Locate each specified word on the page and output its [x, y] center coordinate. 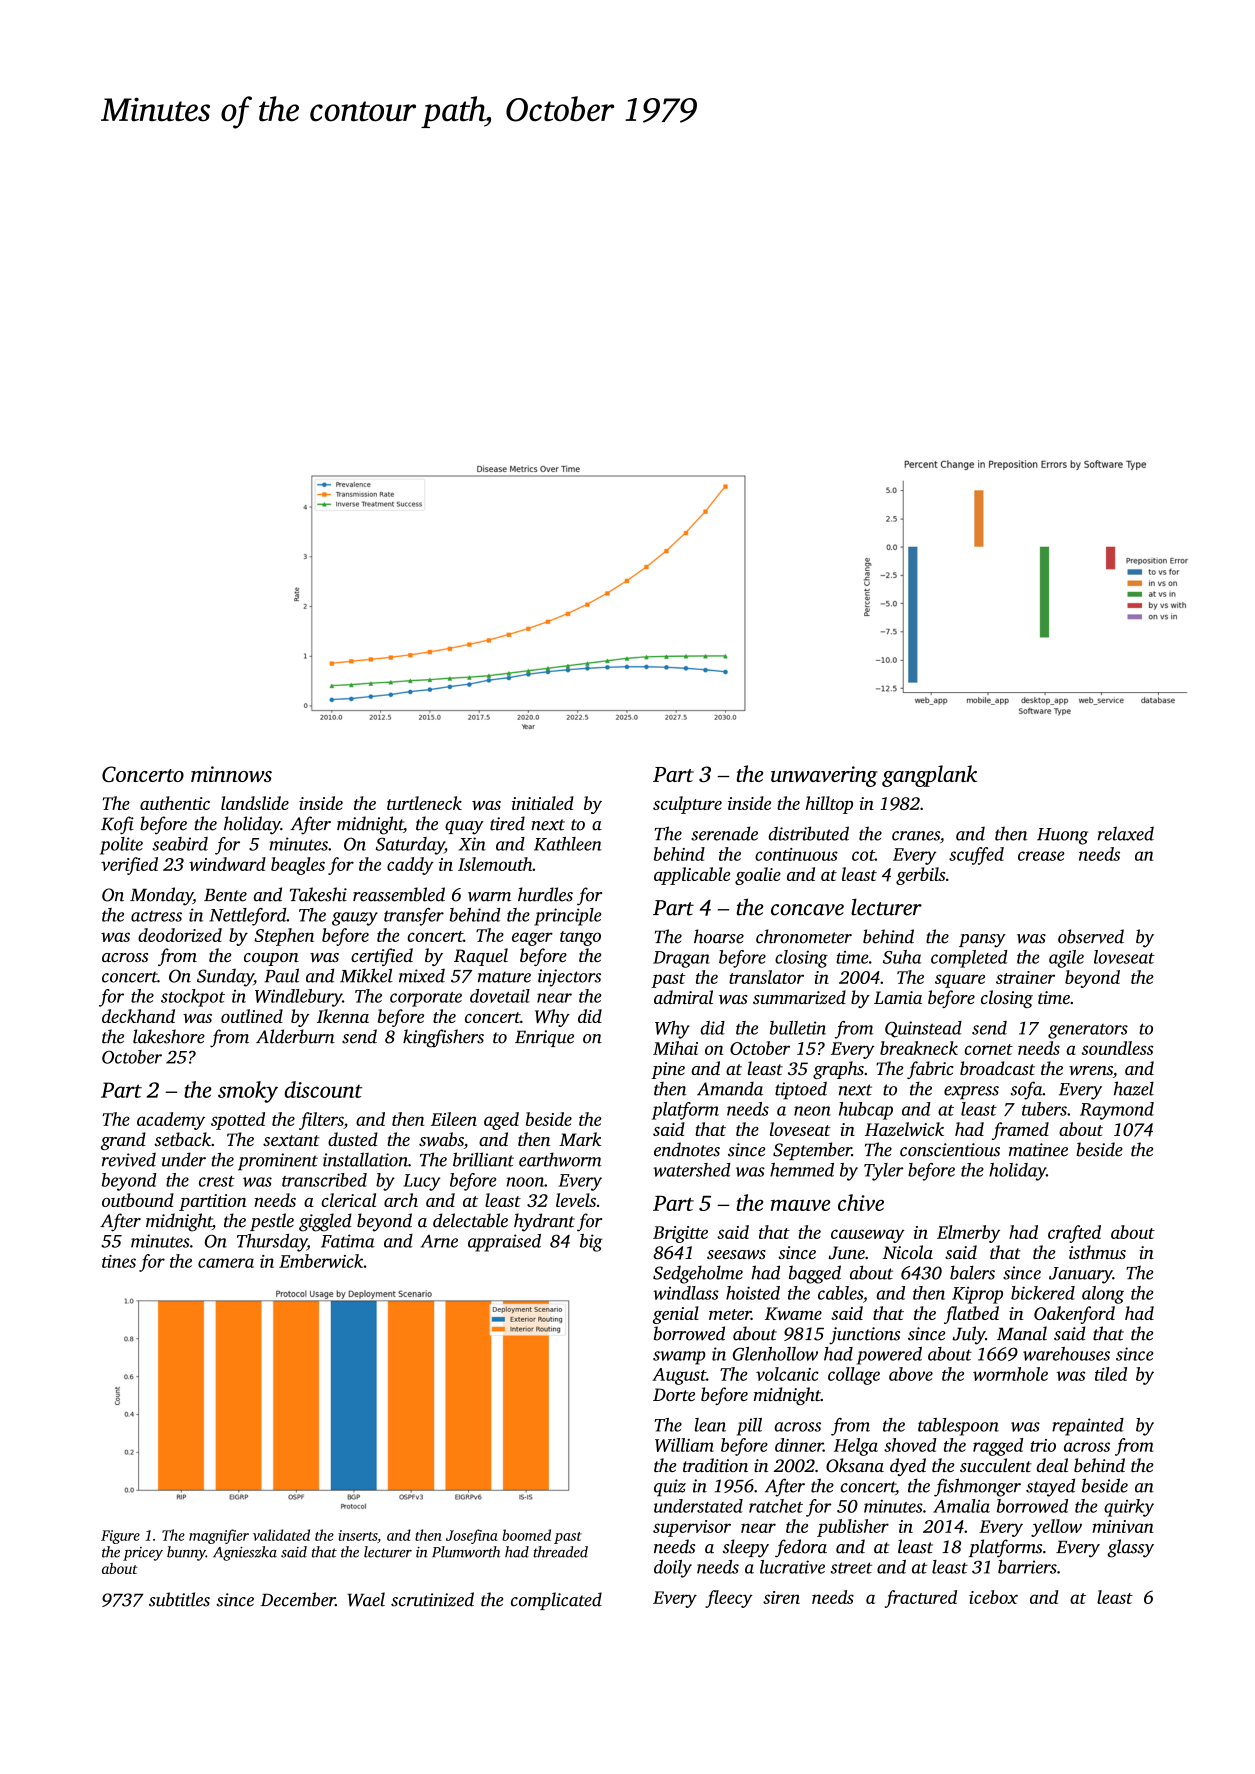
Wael [366, 1599]
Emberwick [321, 1261]
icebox [993, 1597]
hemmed [802, 1170]
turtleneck [424, 803]
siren [781, 1597]
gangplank [929, 776]
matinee [1038, 1150]
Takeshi [318, 894]
